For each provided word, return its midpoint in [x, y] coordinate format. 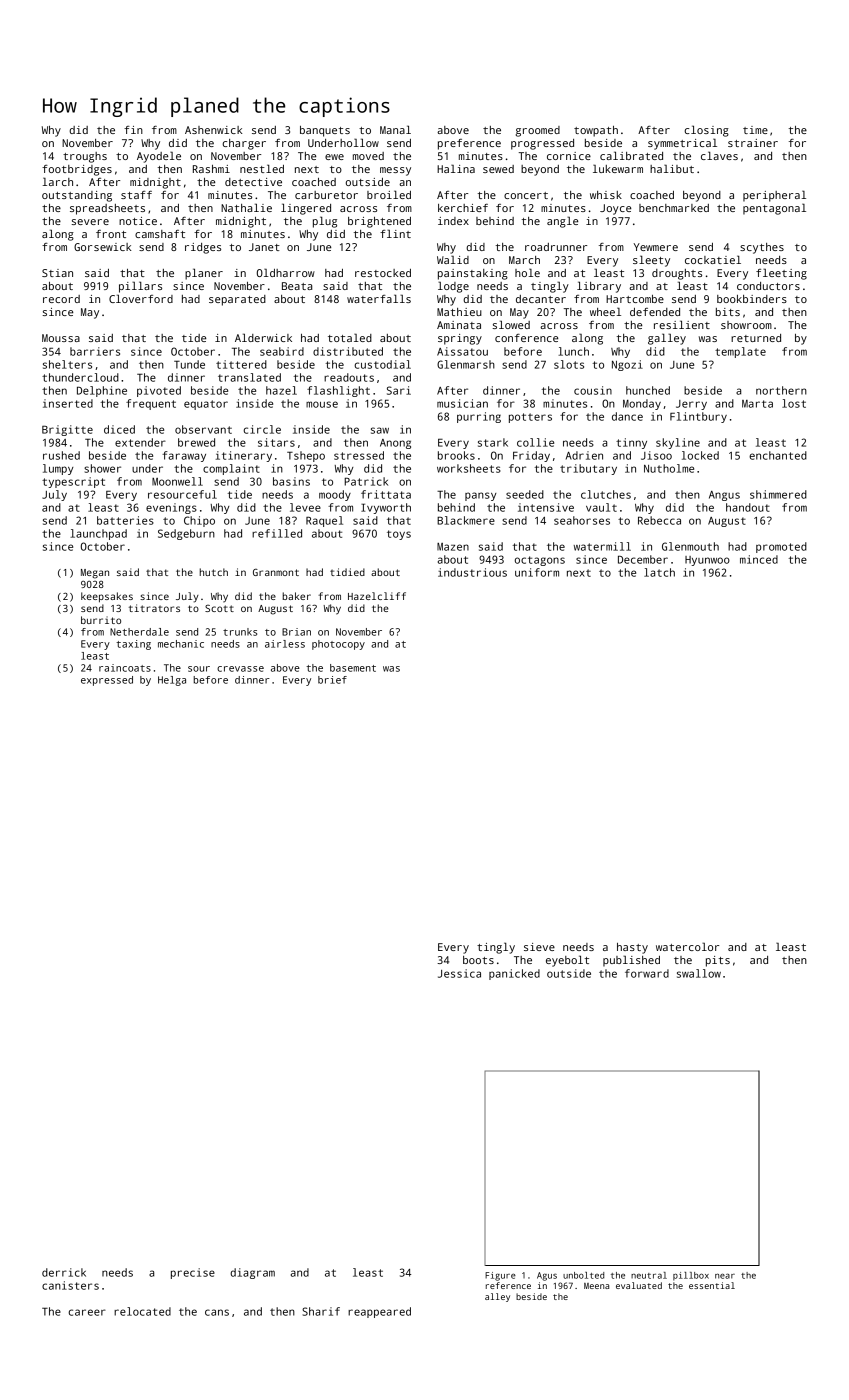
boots [478, 960]
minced [759, 559]
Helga [172, 681]
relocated [142, 1311]
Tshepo [306, 456]
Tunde [189, 364]
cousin [593, 390]
